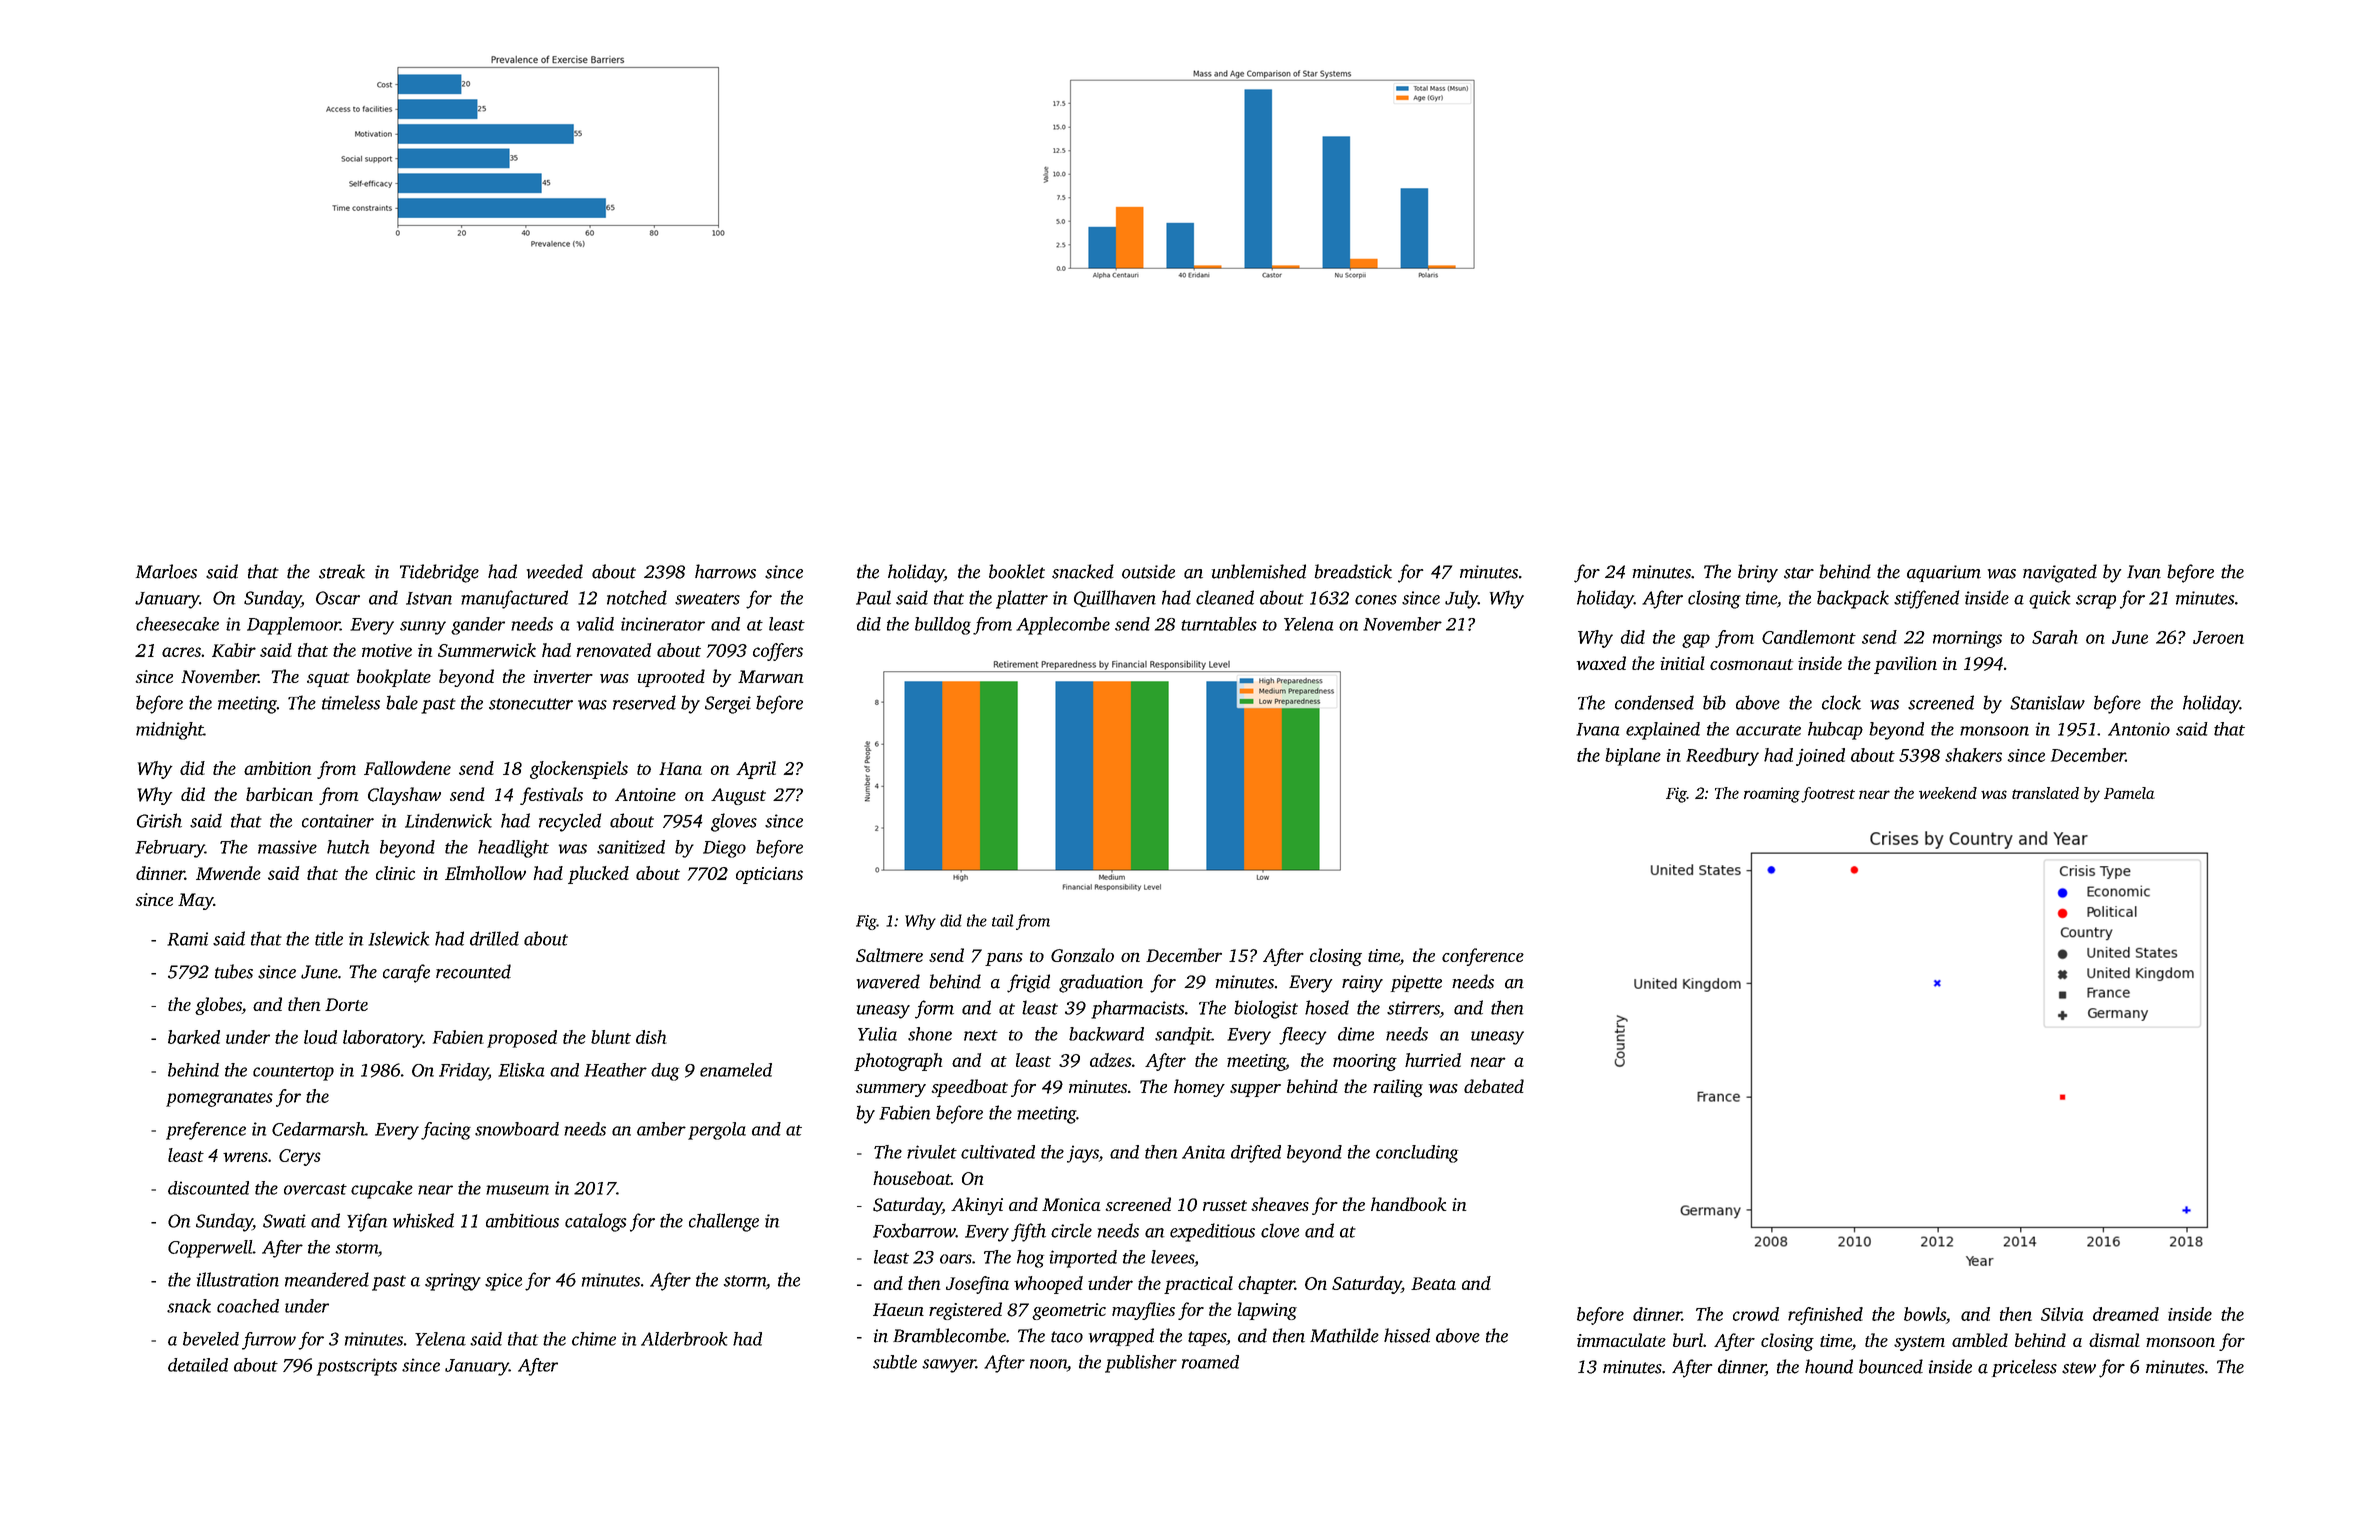  Describe the element at coordinates (234, 650) in the page. I see `Kabir` at that location.
